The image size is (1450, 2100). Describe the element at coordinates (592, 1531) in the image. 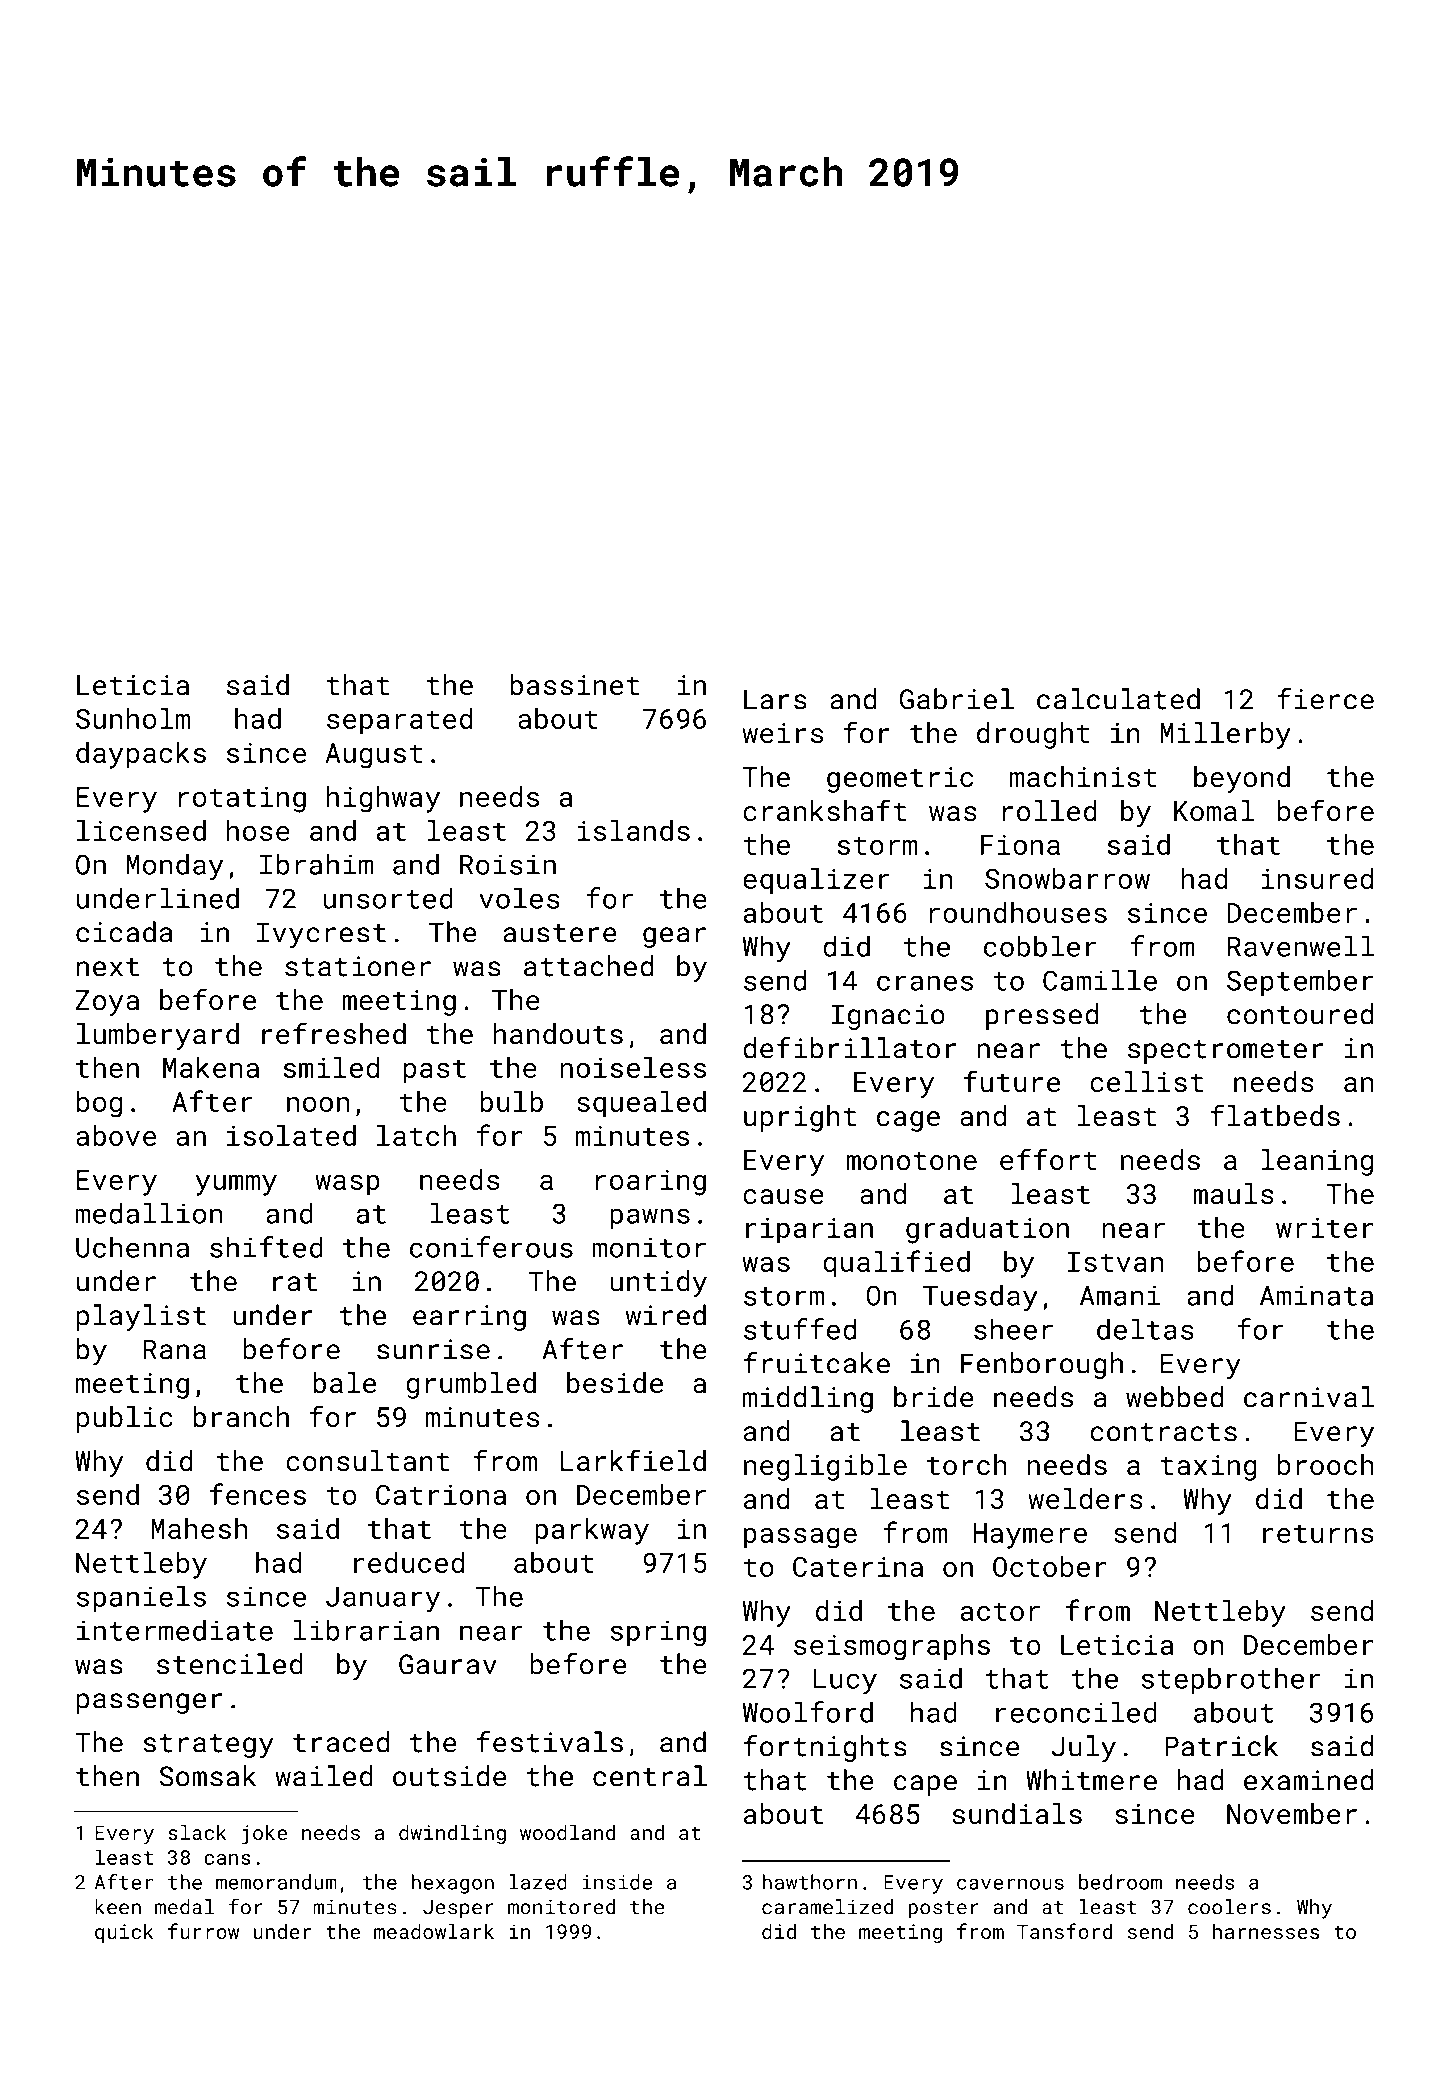

I see `parkway` at that location.
